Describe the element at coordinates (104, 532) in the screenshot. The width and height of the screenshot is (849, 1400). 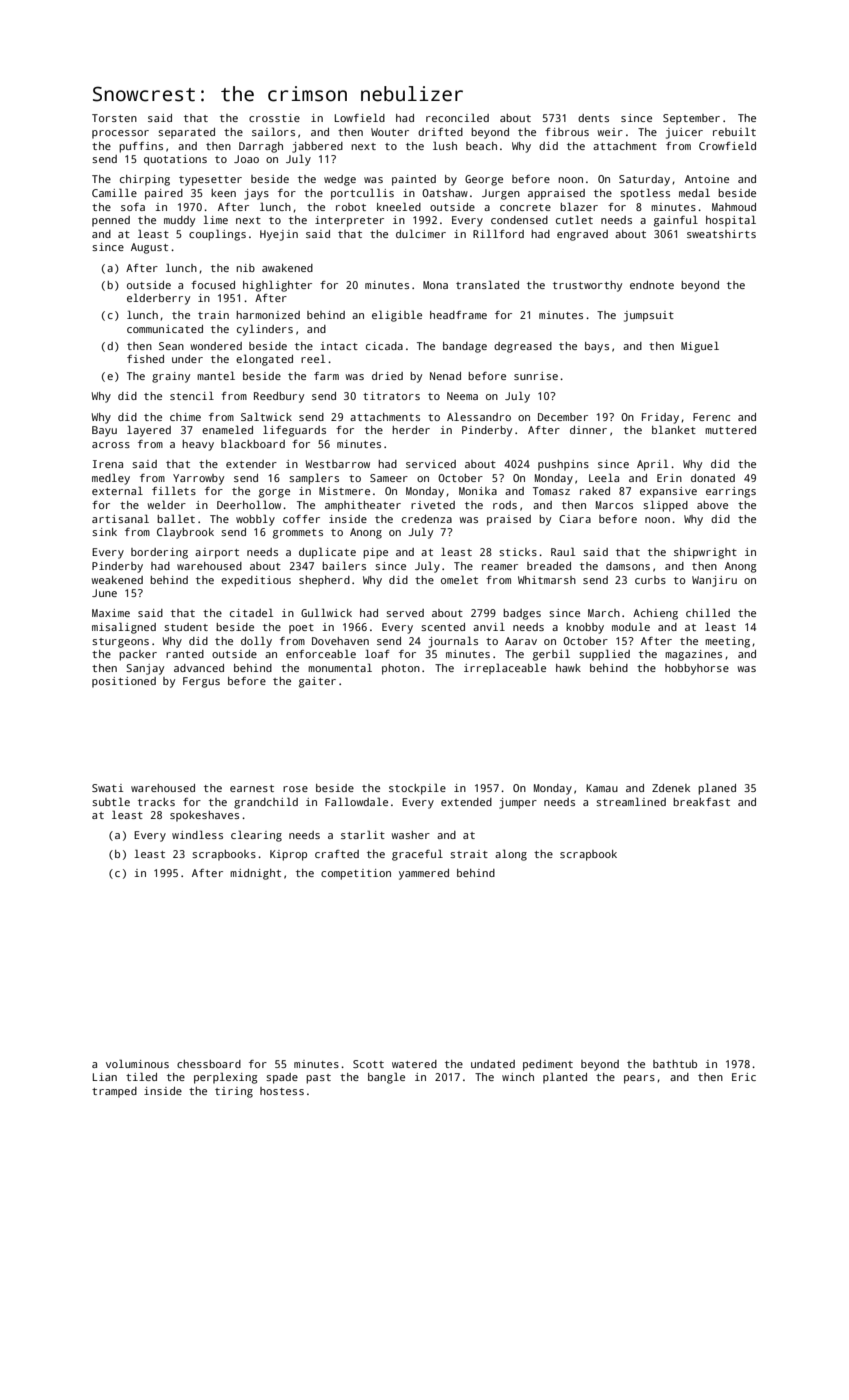
I see `sink` at that location.
